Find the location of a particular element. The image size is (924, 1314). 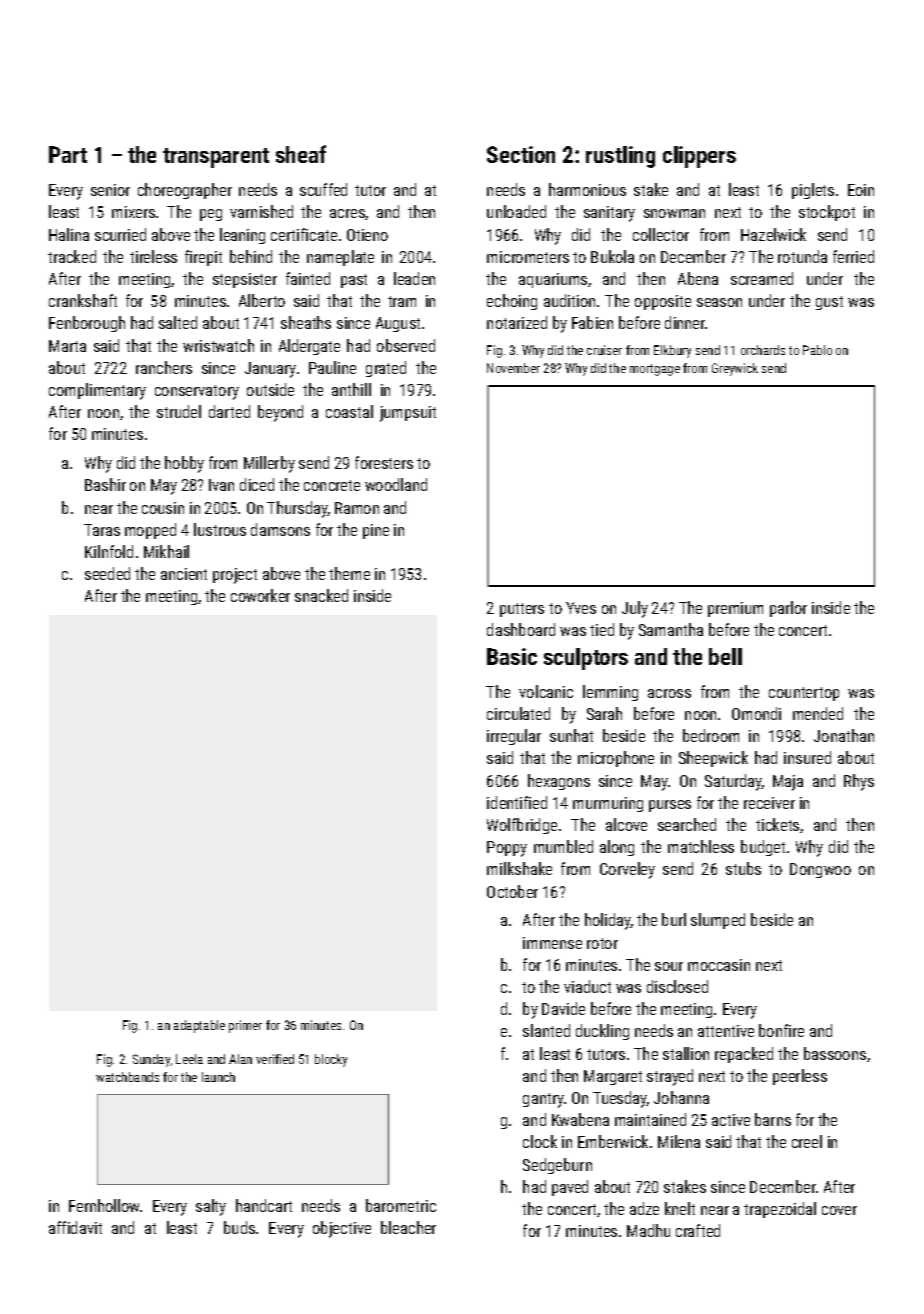

parlor is located at coordinates (788, 609).
